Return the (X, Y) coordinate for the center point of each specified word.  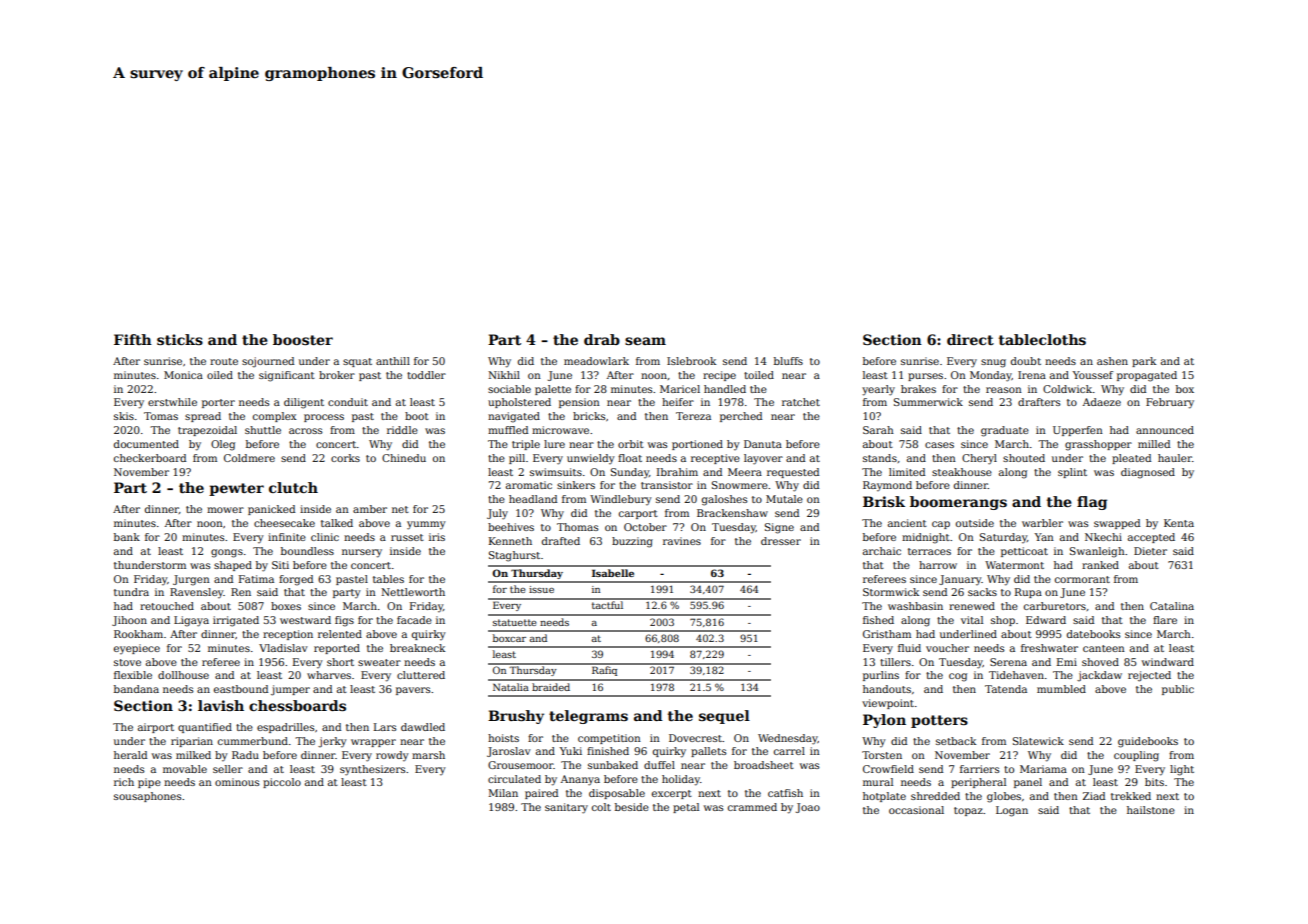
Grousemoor (521, 765)
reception (288, 635)
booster (303, 339)
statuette (515, 622)
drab (602, 339)
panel (1028, 783)
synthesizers (372, 770)
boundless (307, 551)
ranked (1100, 565)
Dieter (1150, 551)
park (1144, 362)
